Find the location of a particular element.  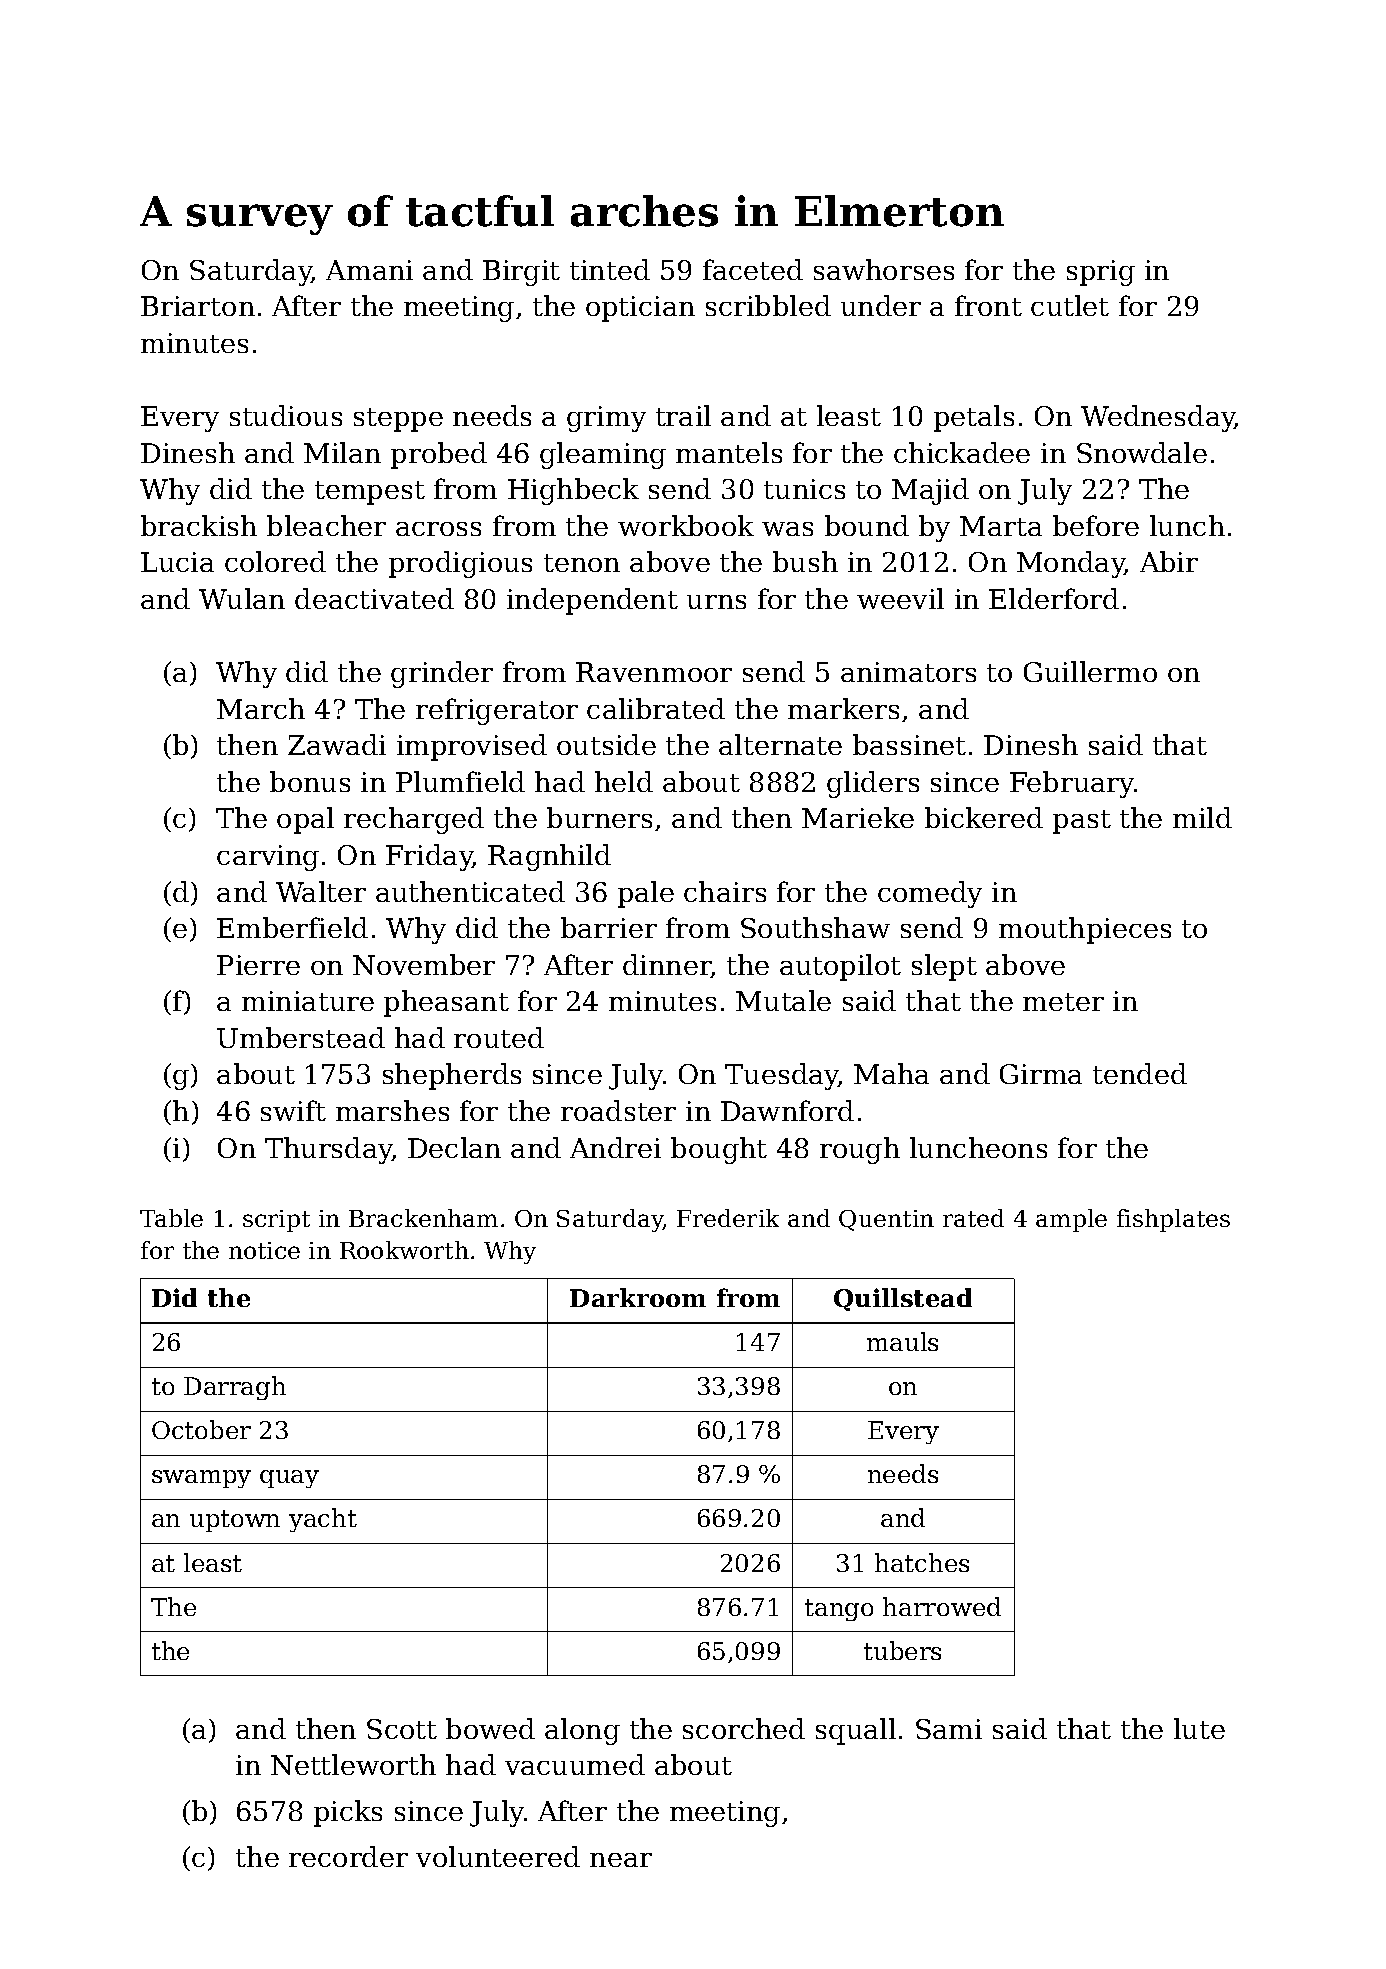

Abir is located at coordinates (1169, 561).
